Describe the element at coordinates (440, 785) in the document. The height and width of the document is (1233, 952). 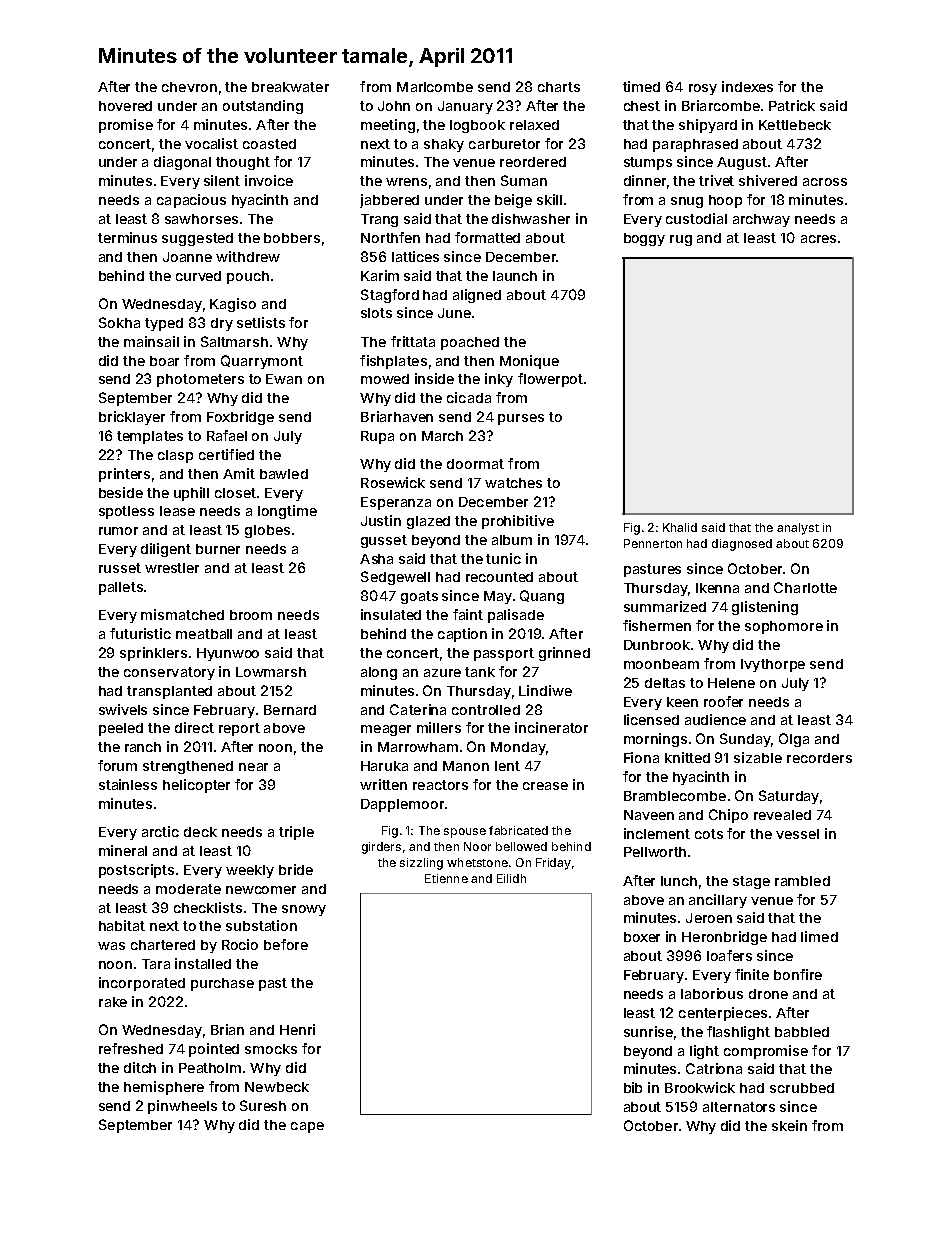
I see `reactors` at that location.
